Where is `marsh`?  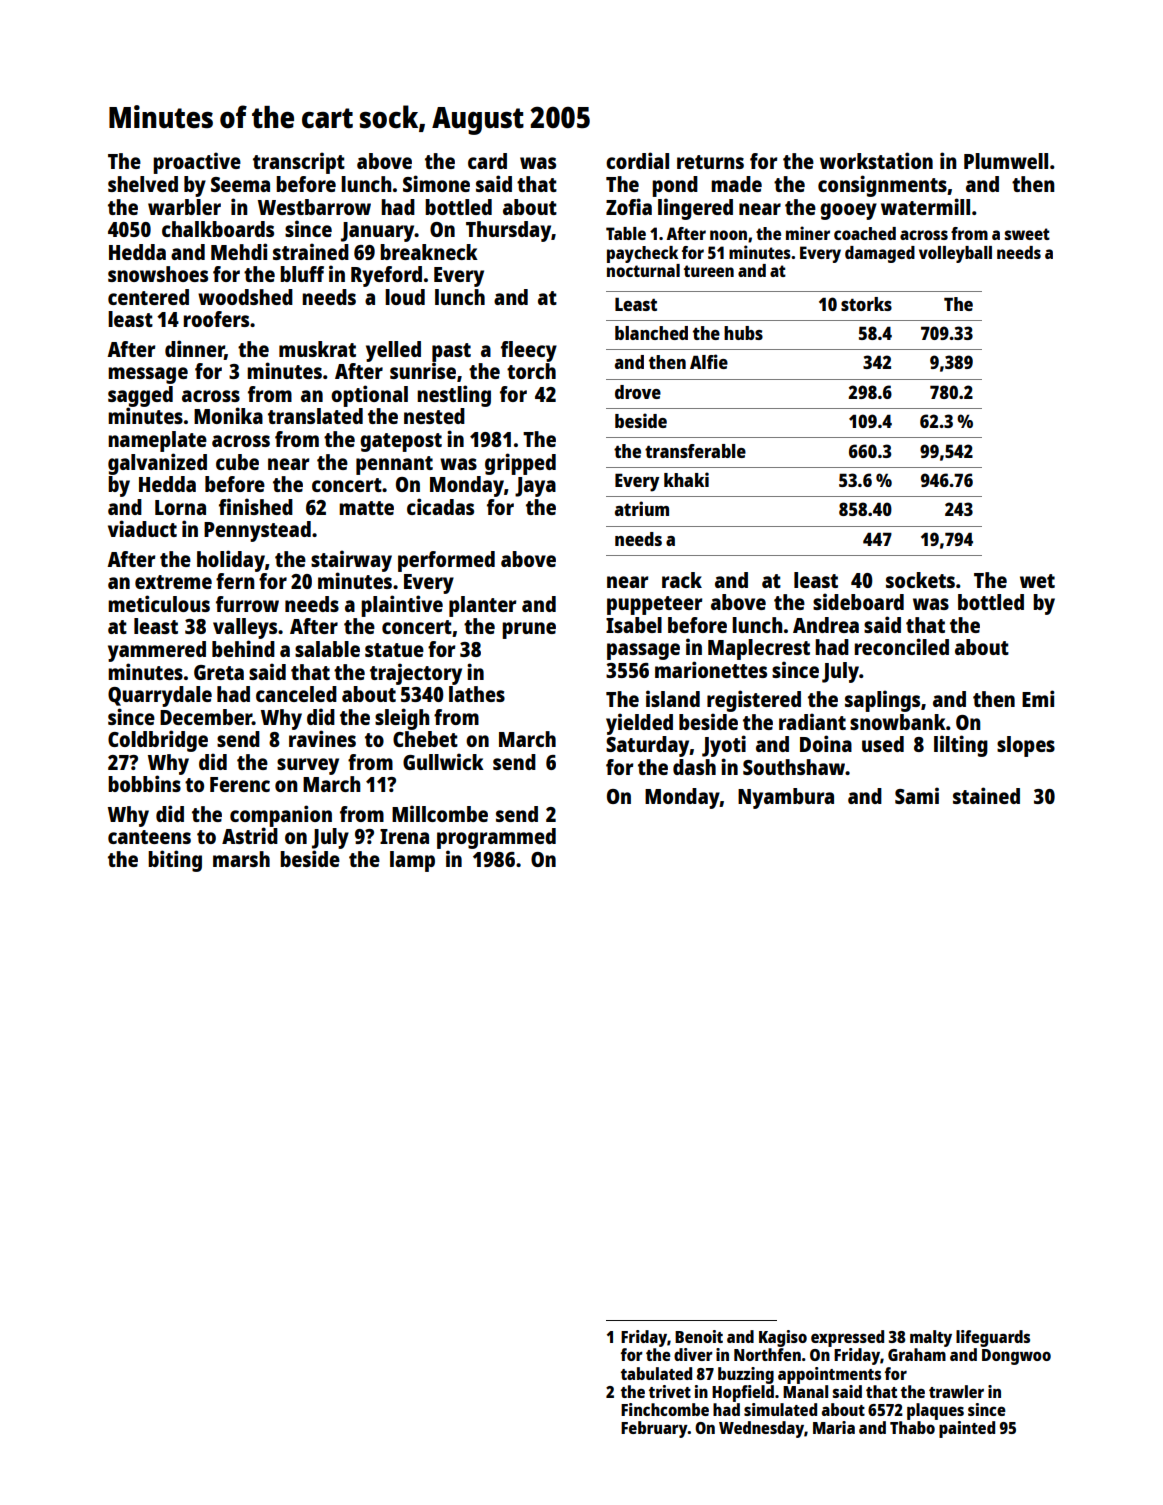
marsh is located at coordinates (241, 859).
